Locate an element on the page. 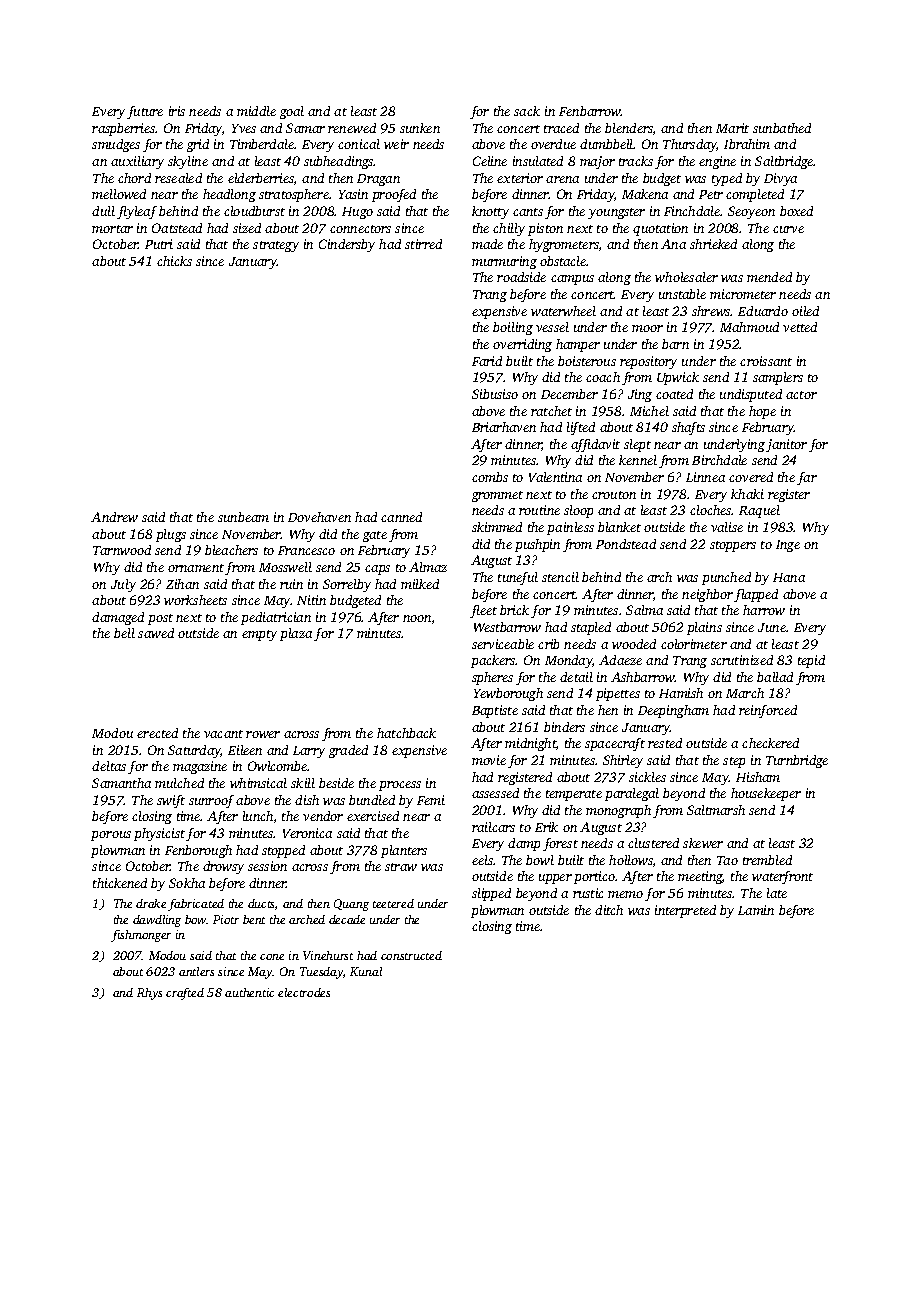  packers is located at coordinates (493, 661).
